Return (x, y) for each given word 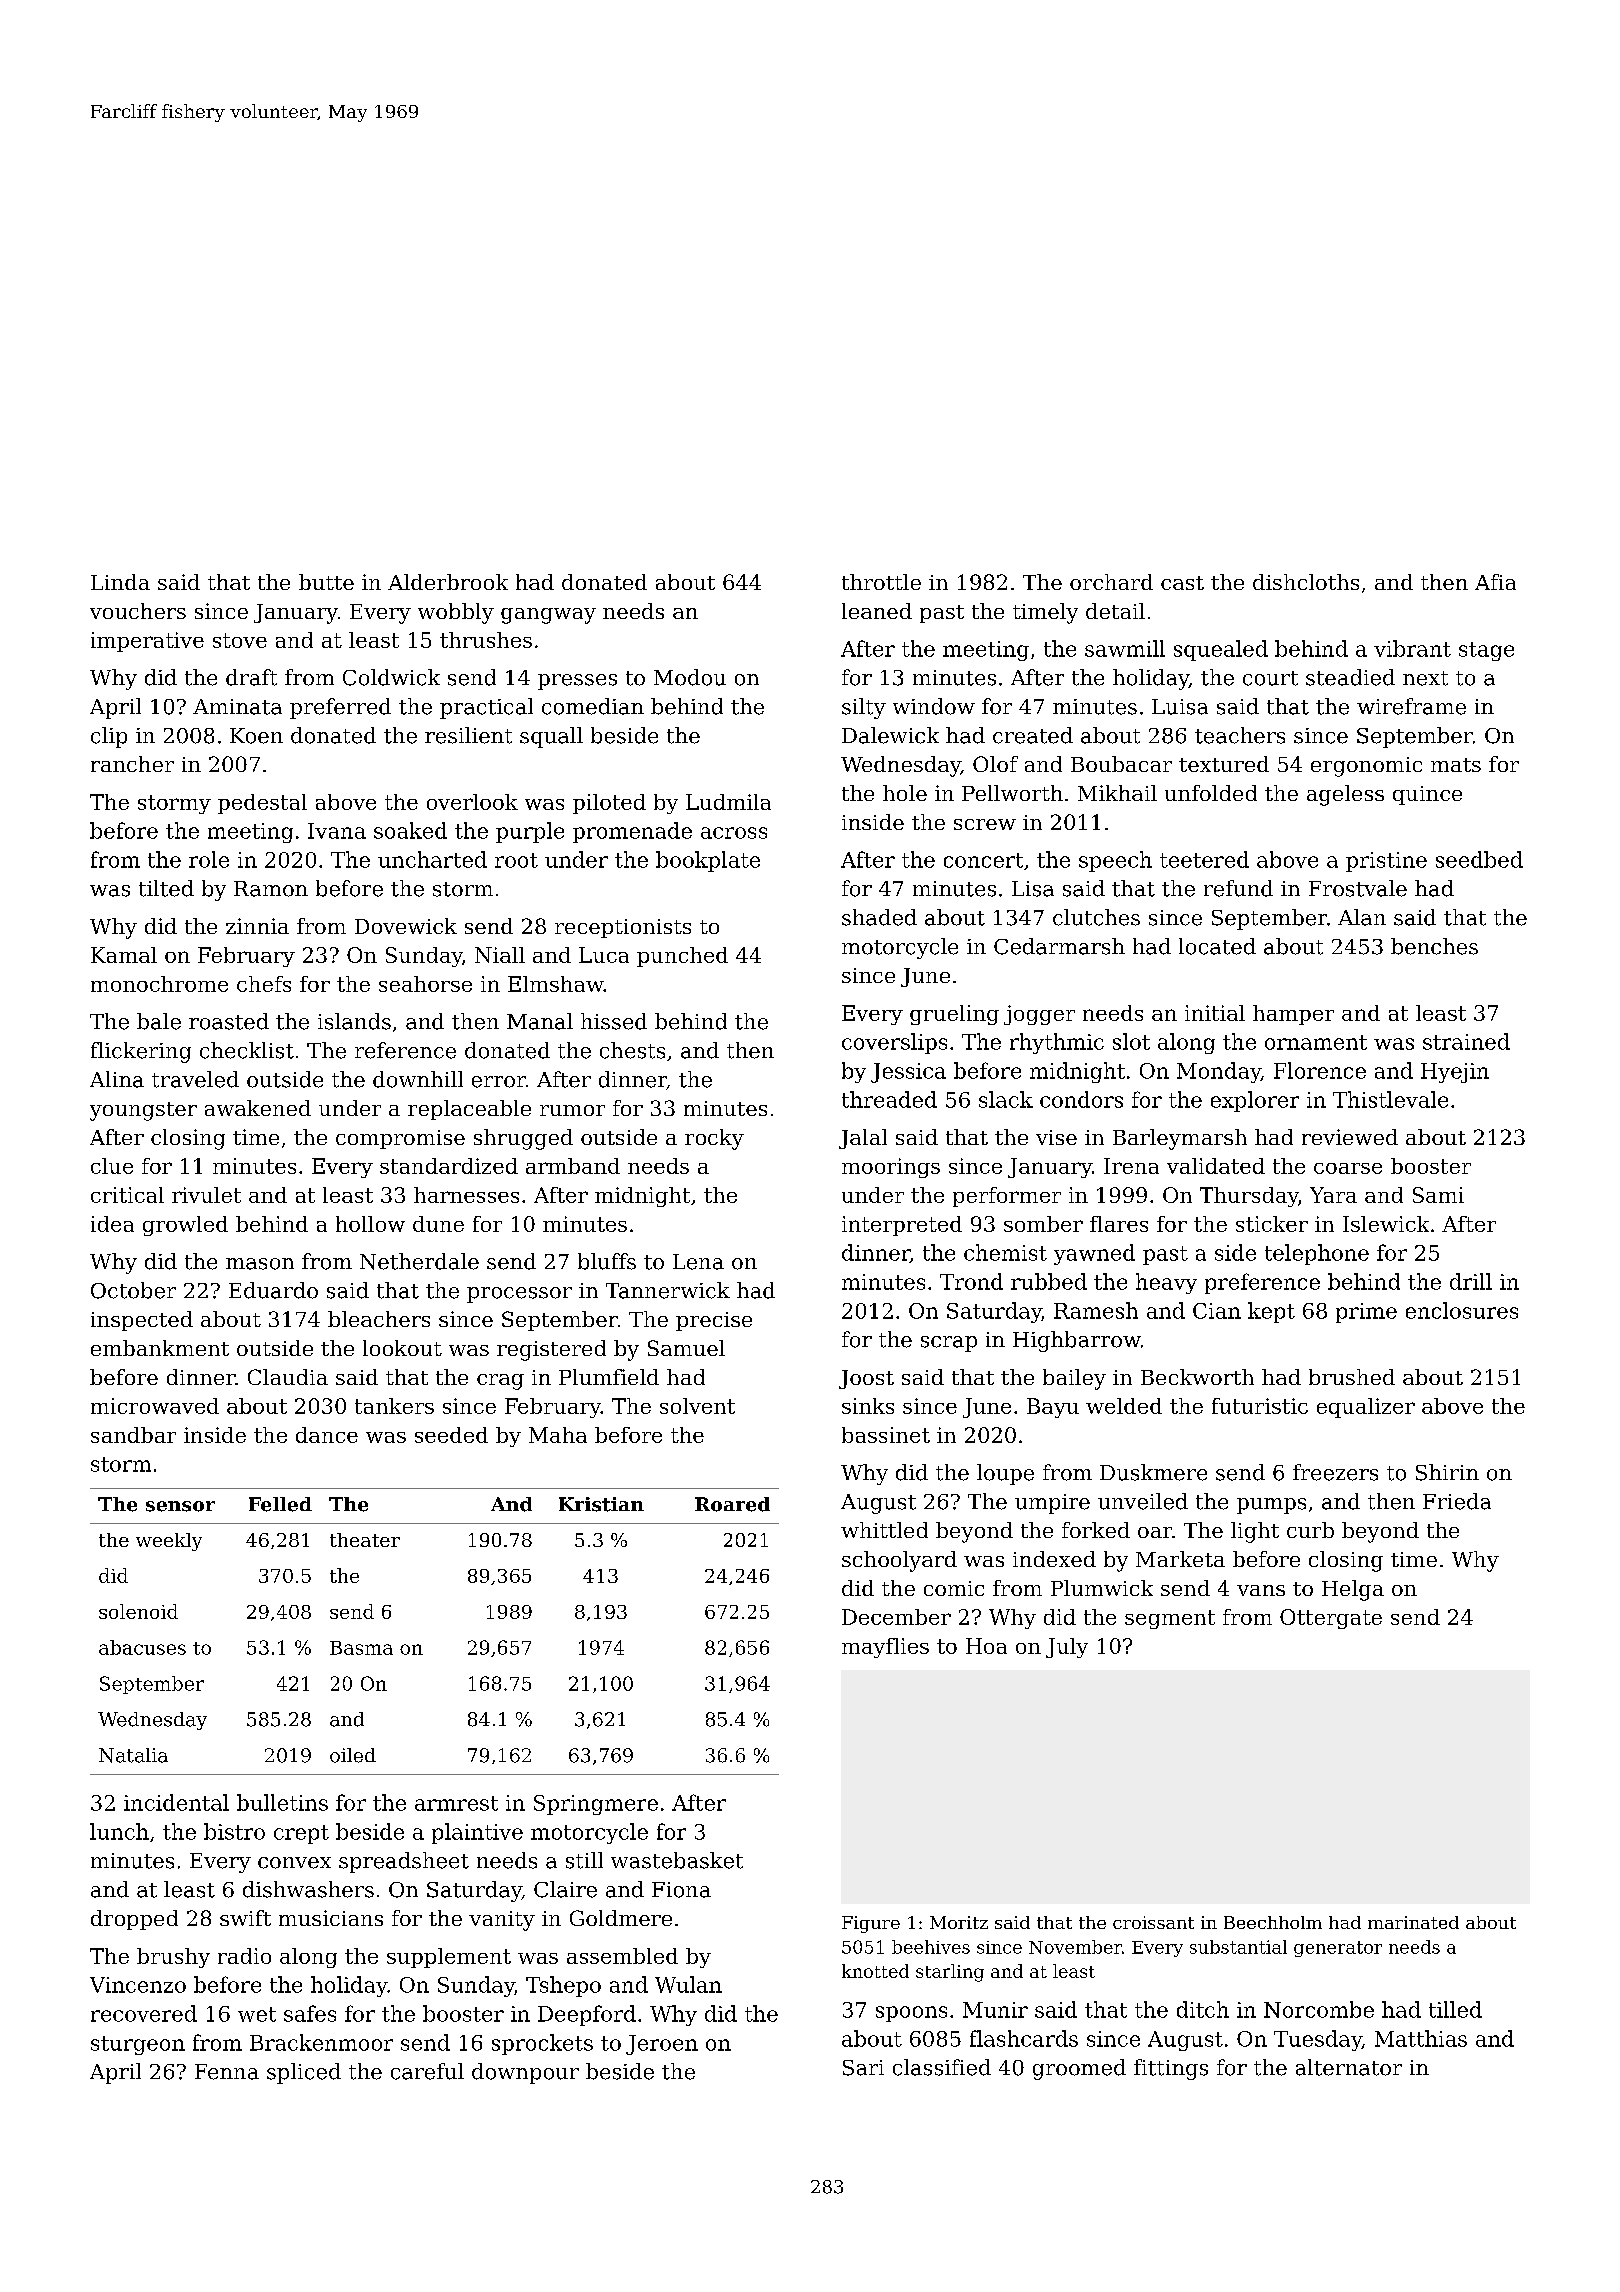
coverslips (894, 1043)
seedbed (1479, 859)
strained (1466, 1041)
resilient (468, 735)
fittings (1171, 2069)
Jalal (863, 1139)
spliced (304, 2073)
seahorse (425, 984)
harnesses (466, 1195)
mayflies (885, 1648)
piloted (609, 804)
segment (1170, 1619)
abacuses (142, 1647)
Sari (863, 2068)
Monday (1219, 1072)
